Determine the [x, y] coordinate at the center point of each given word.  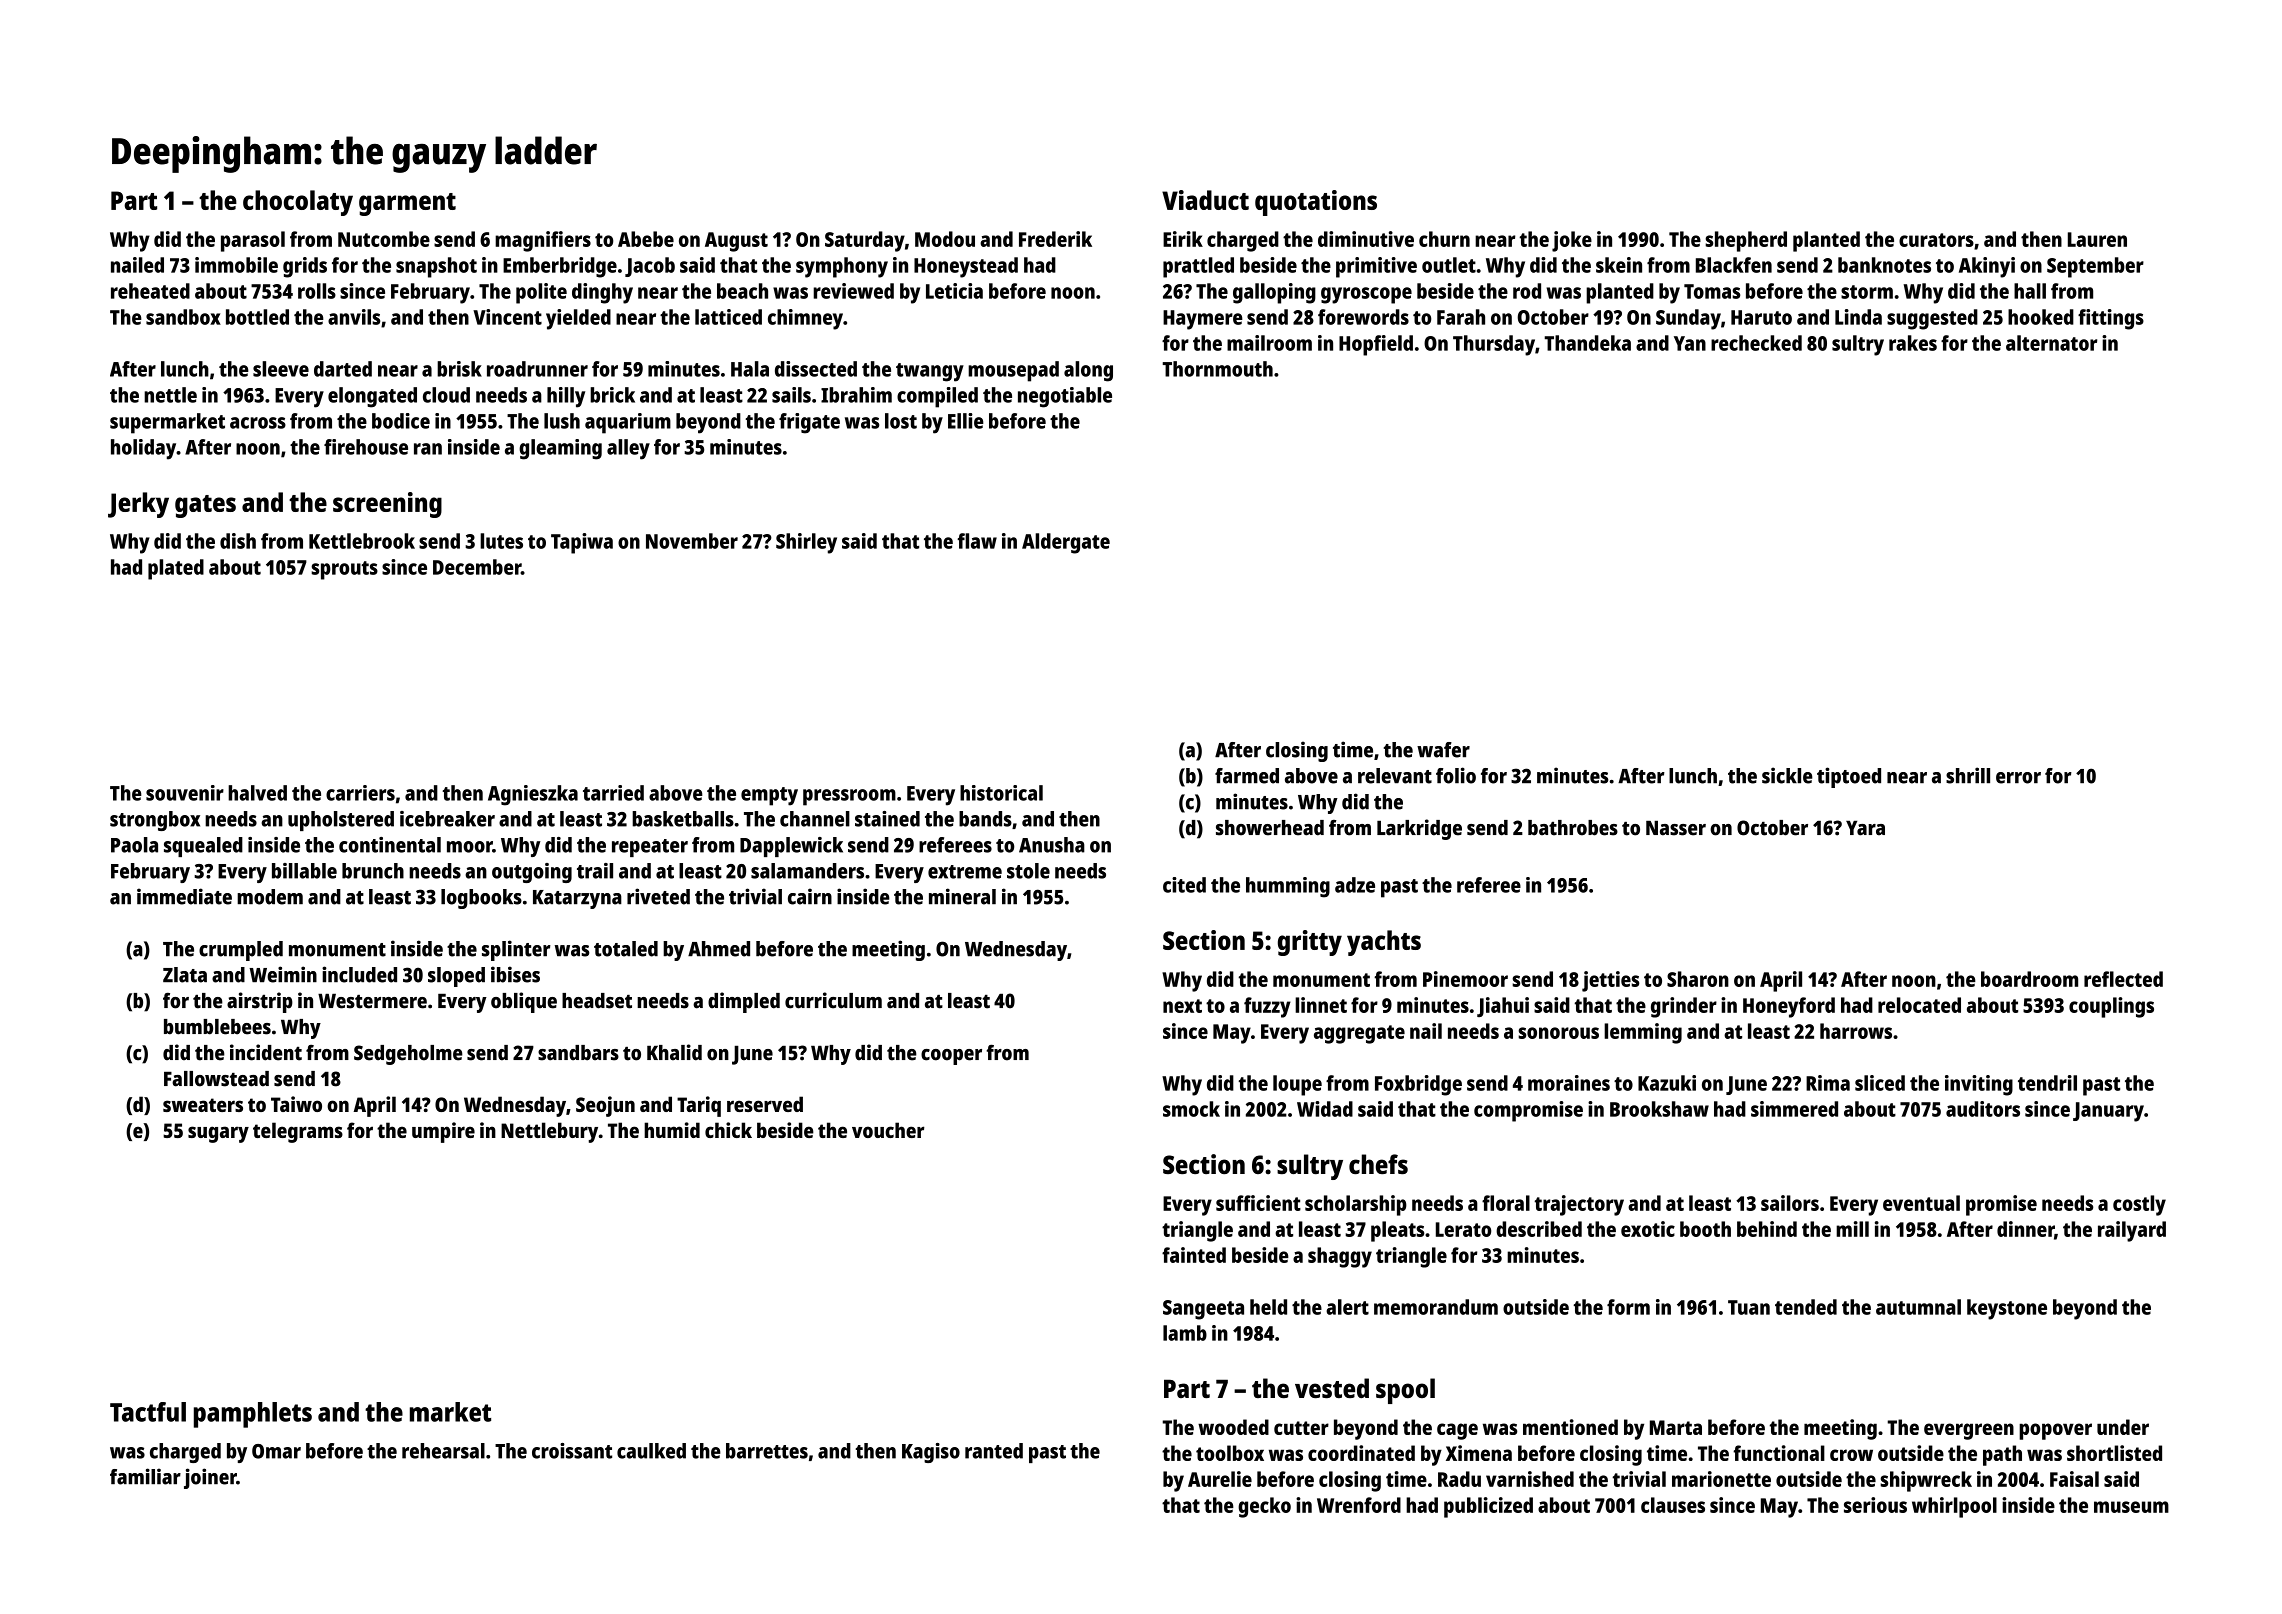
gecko [1264, 1507]
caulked [651, 1451]
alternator [2051, 343]
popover [2055, 1431]
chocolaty [298, 203]
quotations [1316, 203]
